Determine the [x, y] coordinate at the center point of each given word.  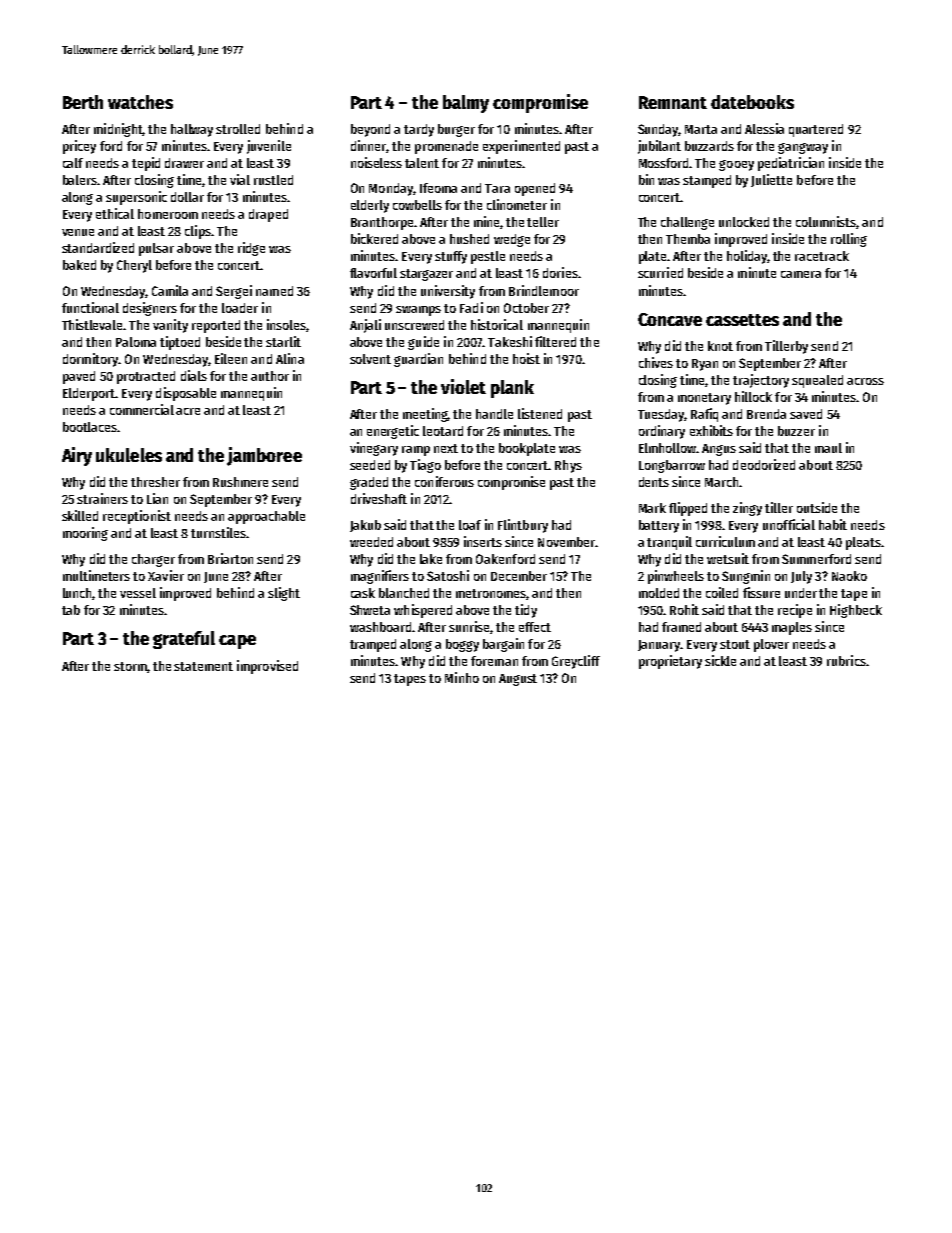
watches [140, 102]
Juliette [771, 180]
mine [487, 222]
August [518, 680]
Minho [462, 677]
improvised [267, 667]
